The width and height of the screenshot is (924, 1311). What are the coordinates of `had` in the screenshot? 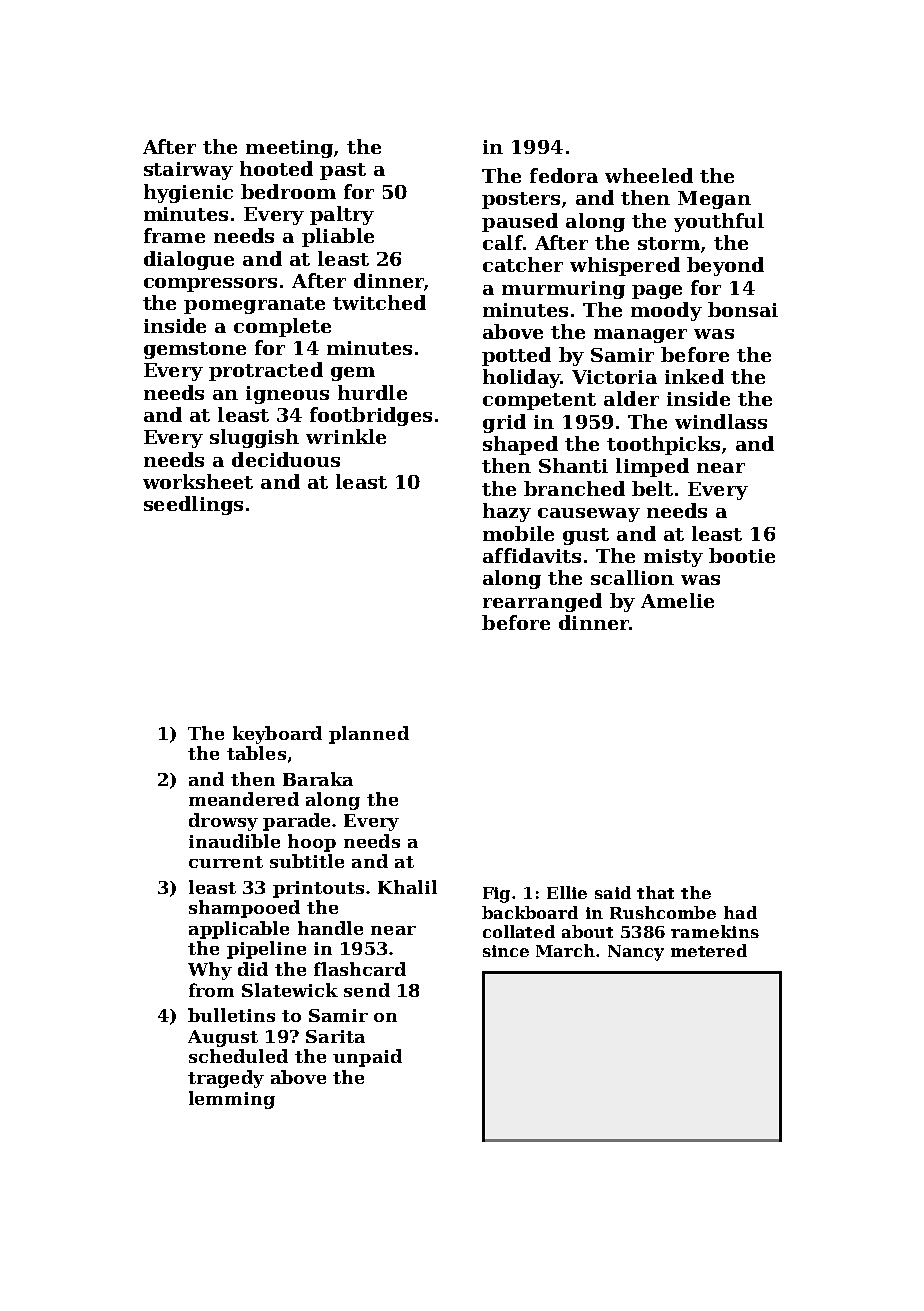 It's located at (740, 912).
